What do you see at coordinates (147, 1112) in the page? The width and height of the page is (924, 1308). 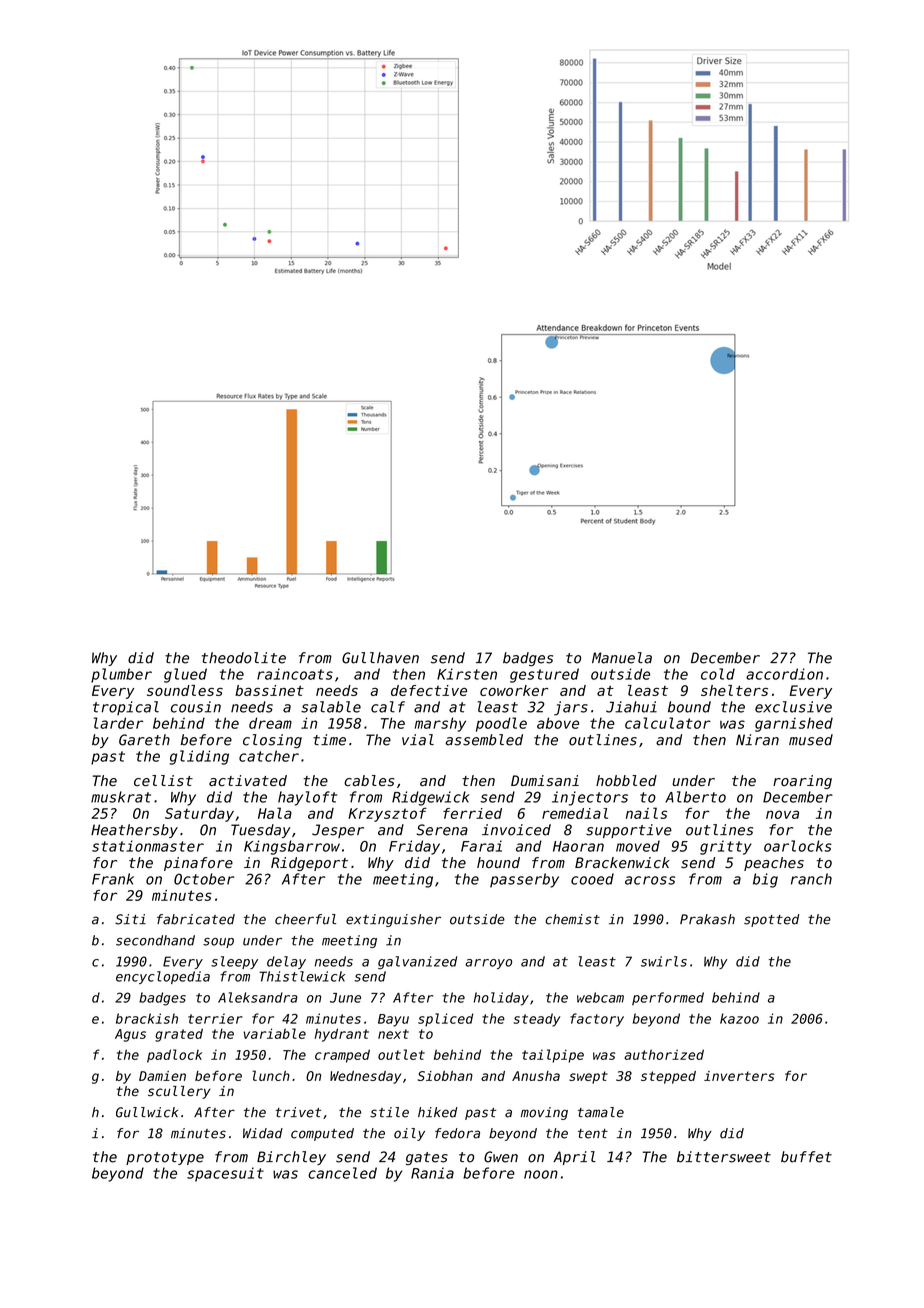 I see `Gullwick` at bounding box center [147, 1112].
